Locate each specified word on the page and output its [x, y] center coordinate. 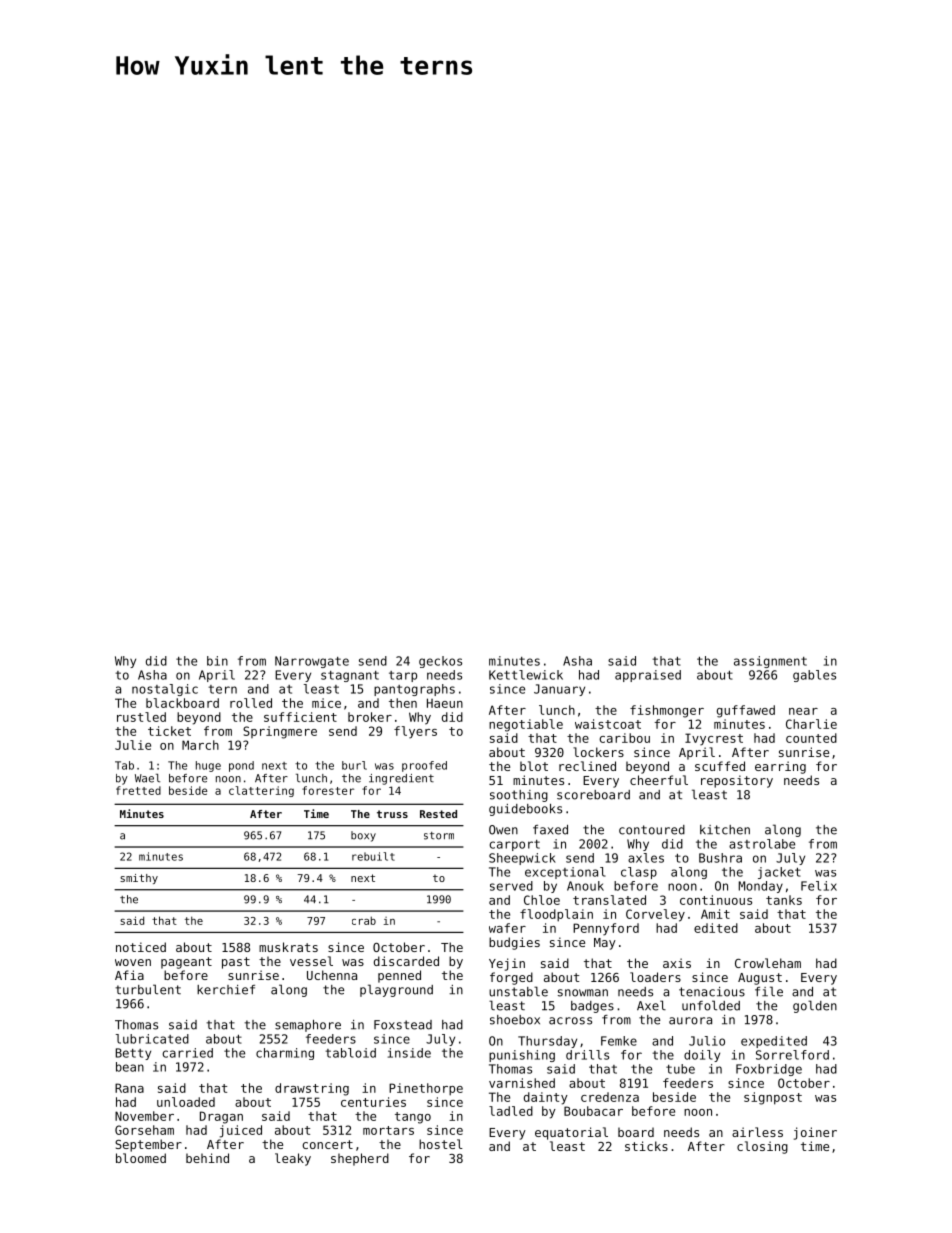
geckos [440, 662]
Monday [761, 887]
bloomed [141, 1158]
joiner [815, 1133]
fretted [138, 790]
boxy [363, 836]
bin [217, 661]
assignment [770, 662]
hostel [441, 1144]
